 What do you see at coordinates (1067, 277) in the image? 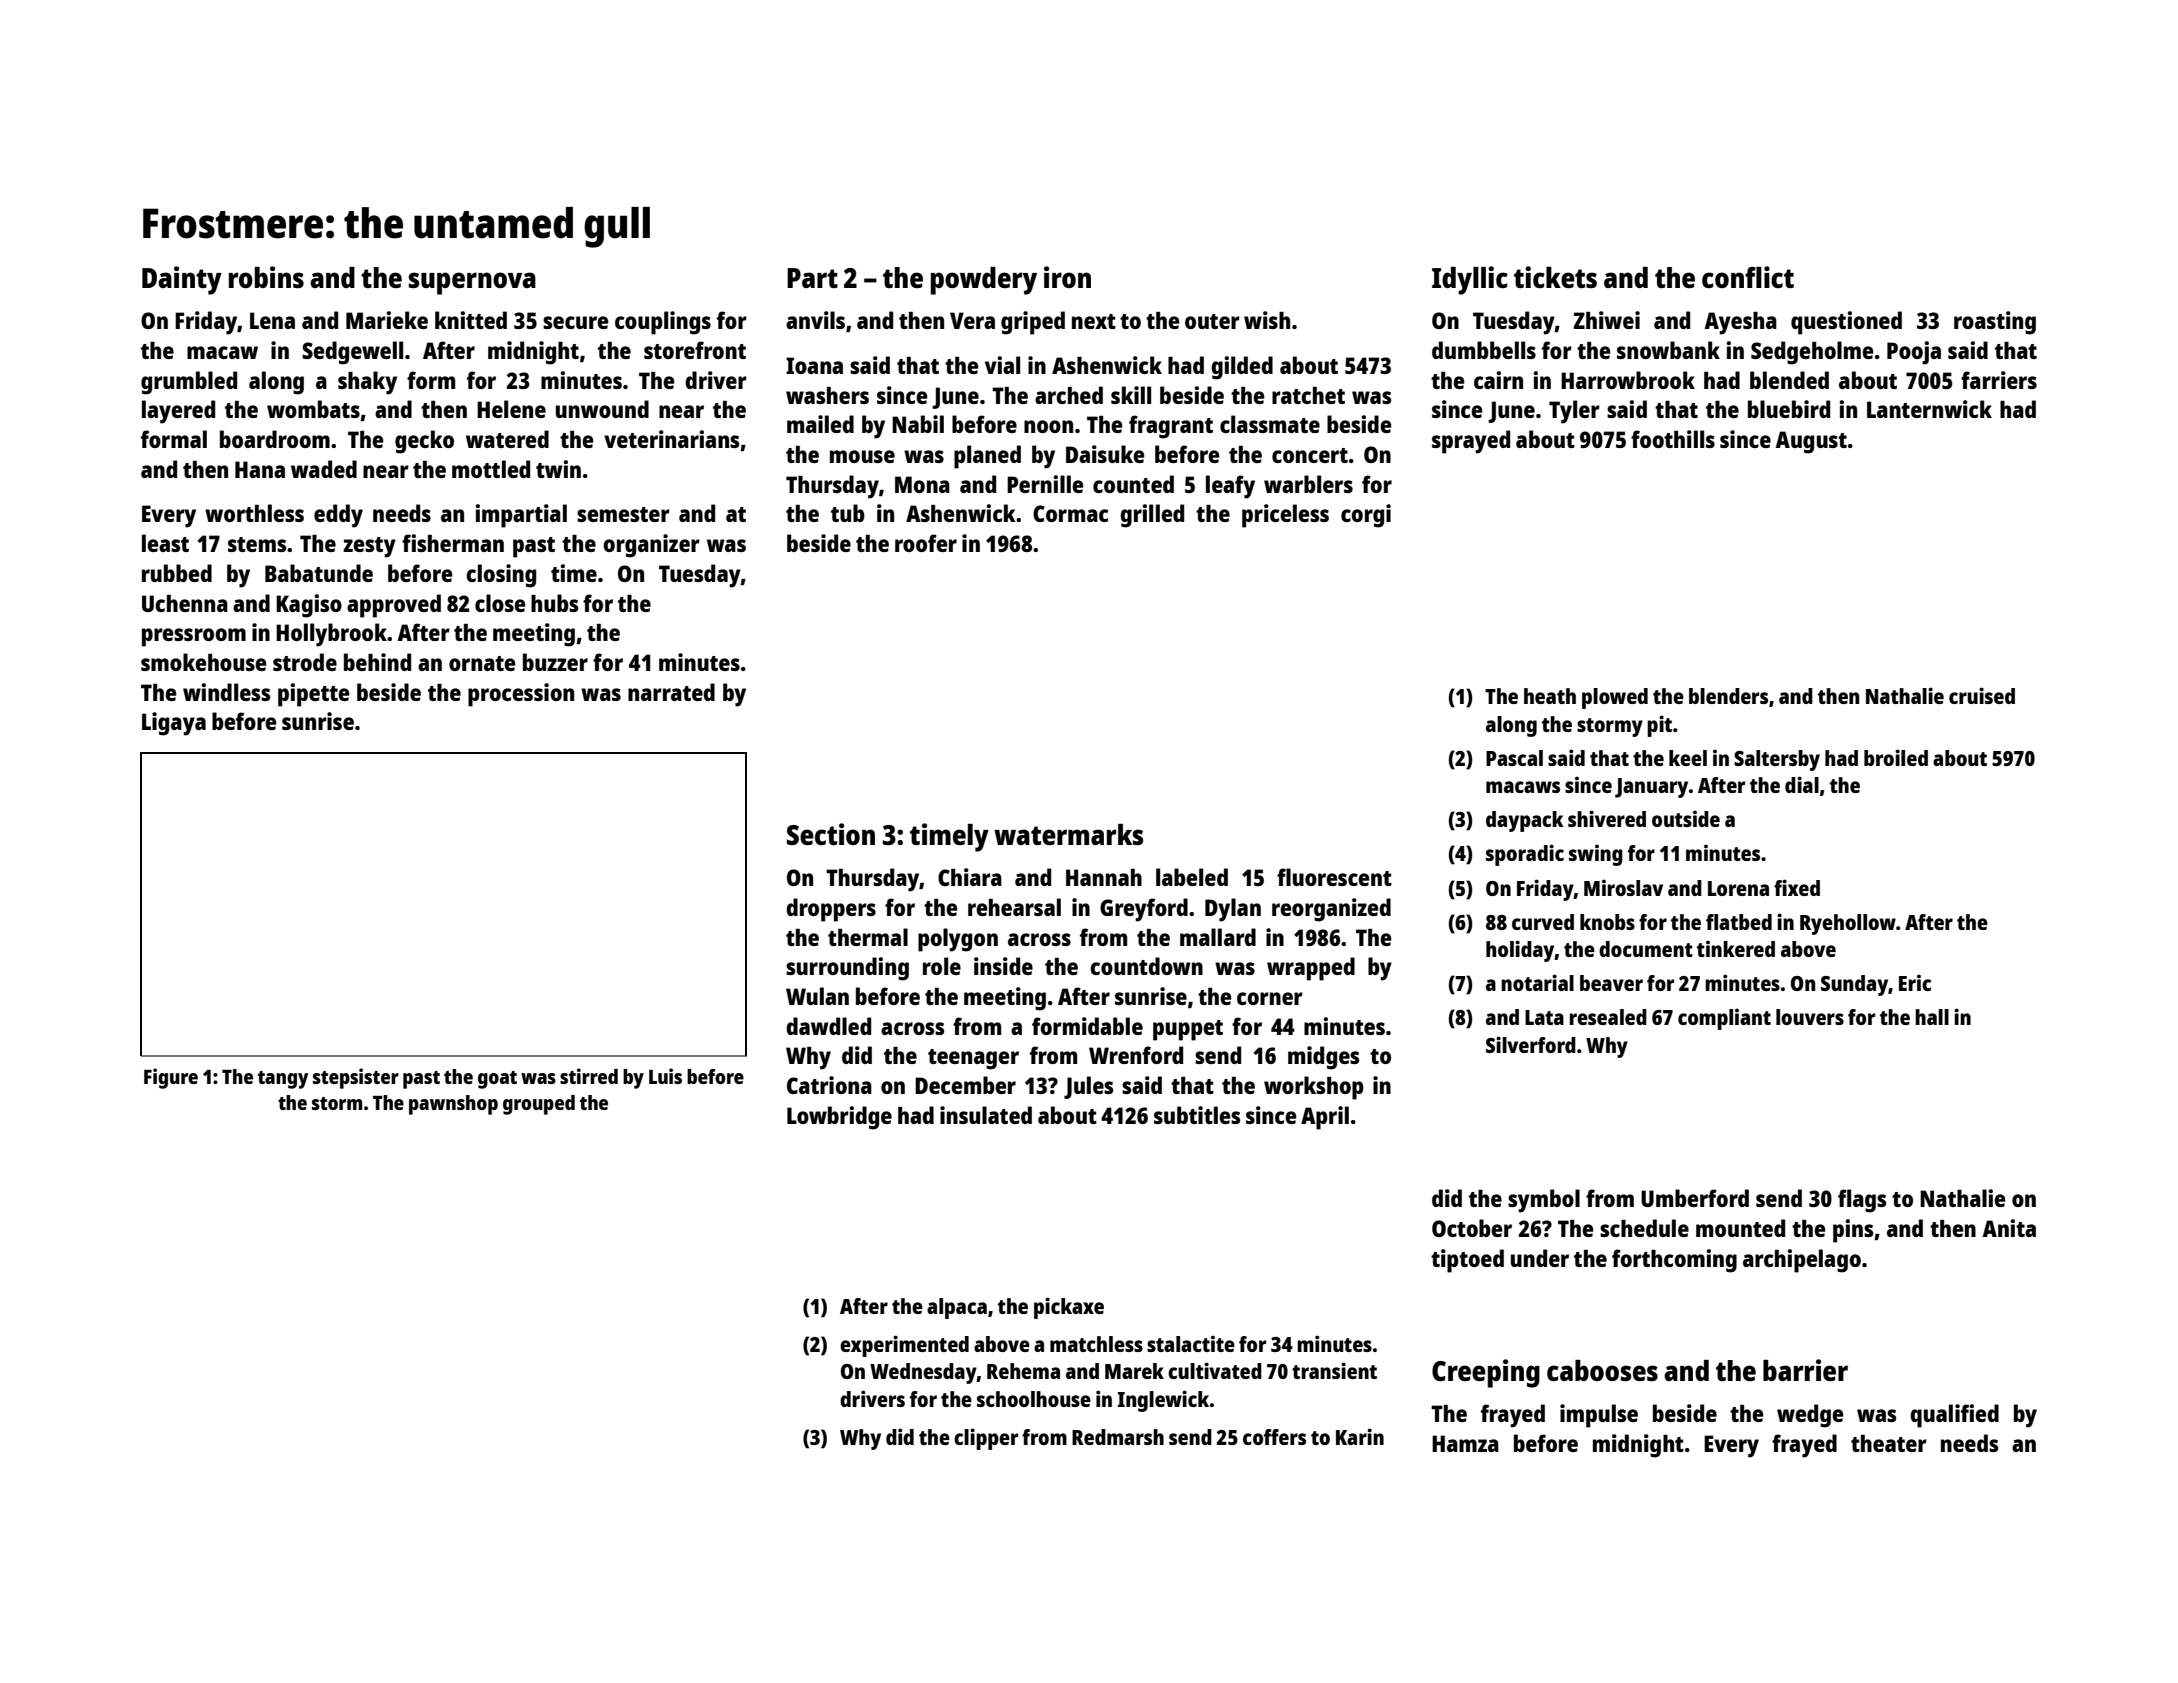
I see `iron` at bounding box center [1067, 277].
